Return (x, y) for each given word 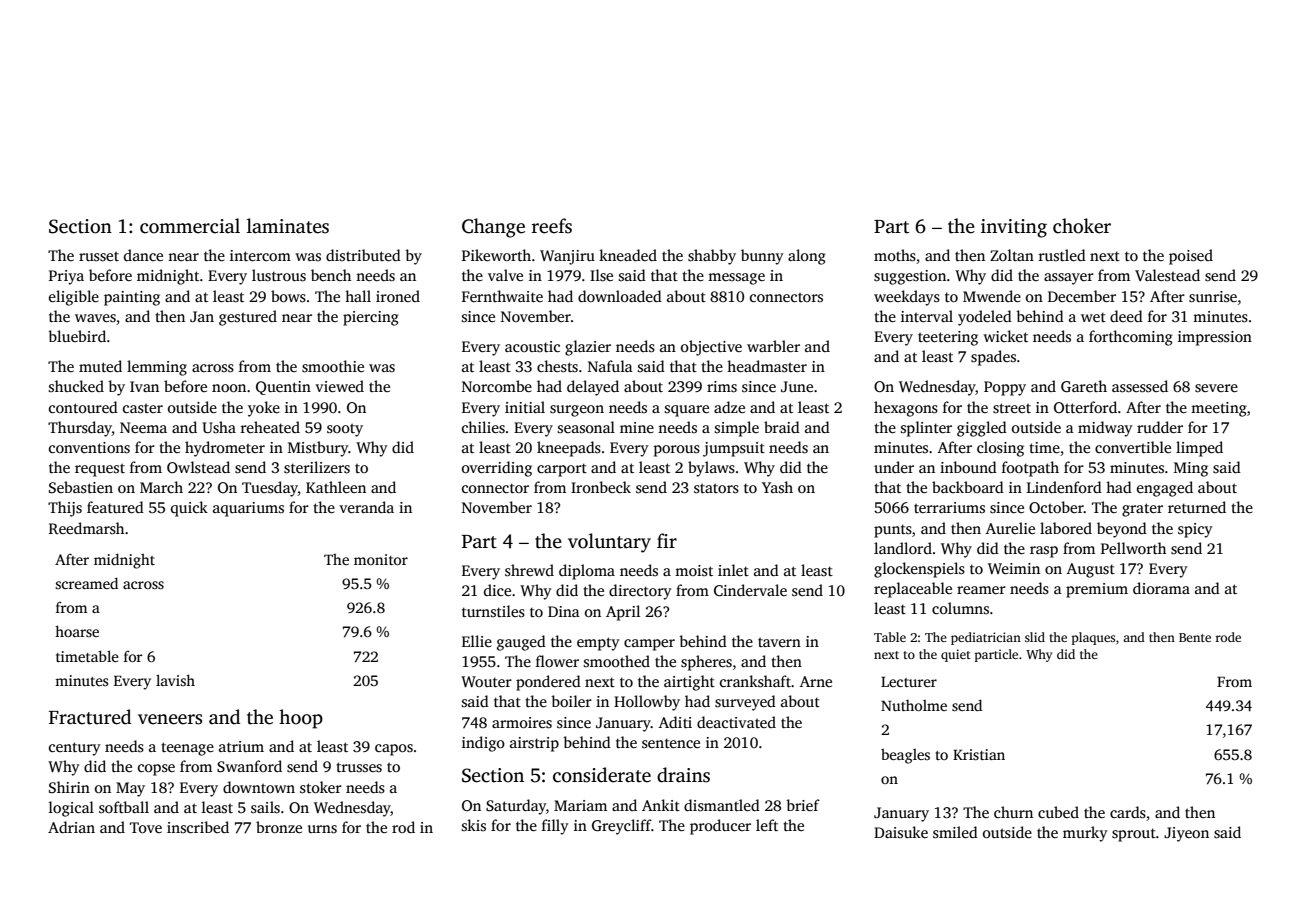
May (130, 789)
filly (555, 827)
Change (493, 228)
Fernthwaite (502, 296)
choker (1082, 226)
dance (143, 255)
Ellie (477, 641)
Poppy (1005, 388)
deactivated (736, 722)
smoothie (333, 366)
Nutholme (914, 705)
